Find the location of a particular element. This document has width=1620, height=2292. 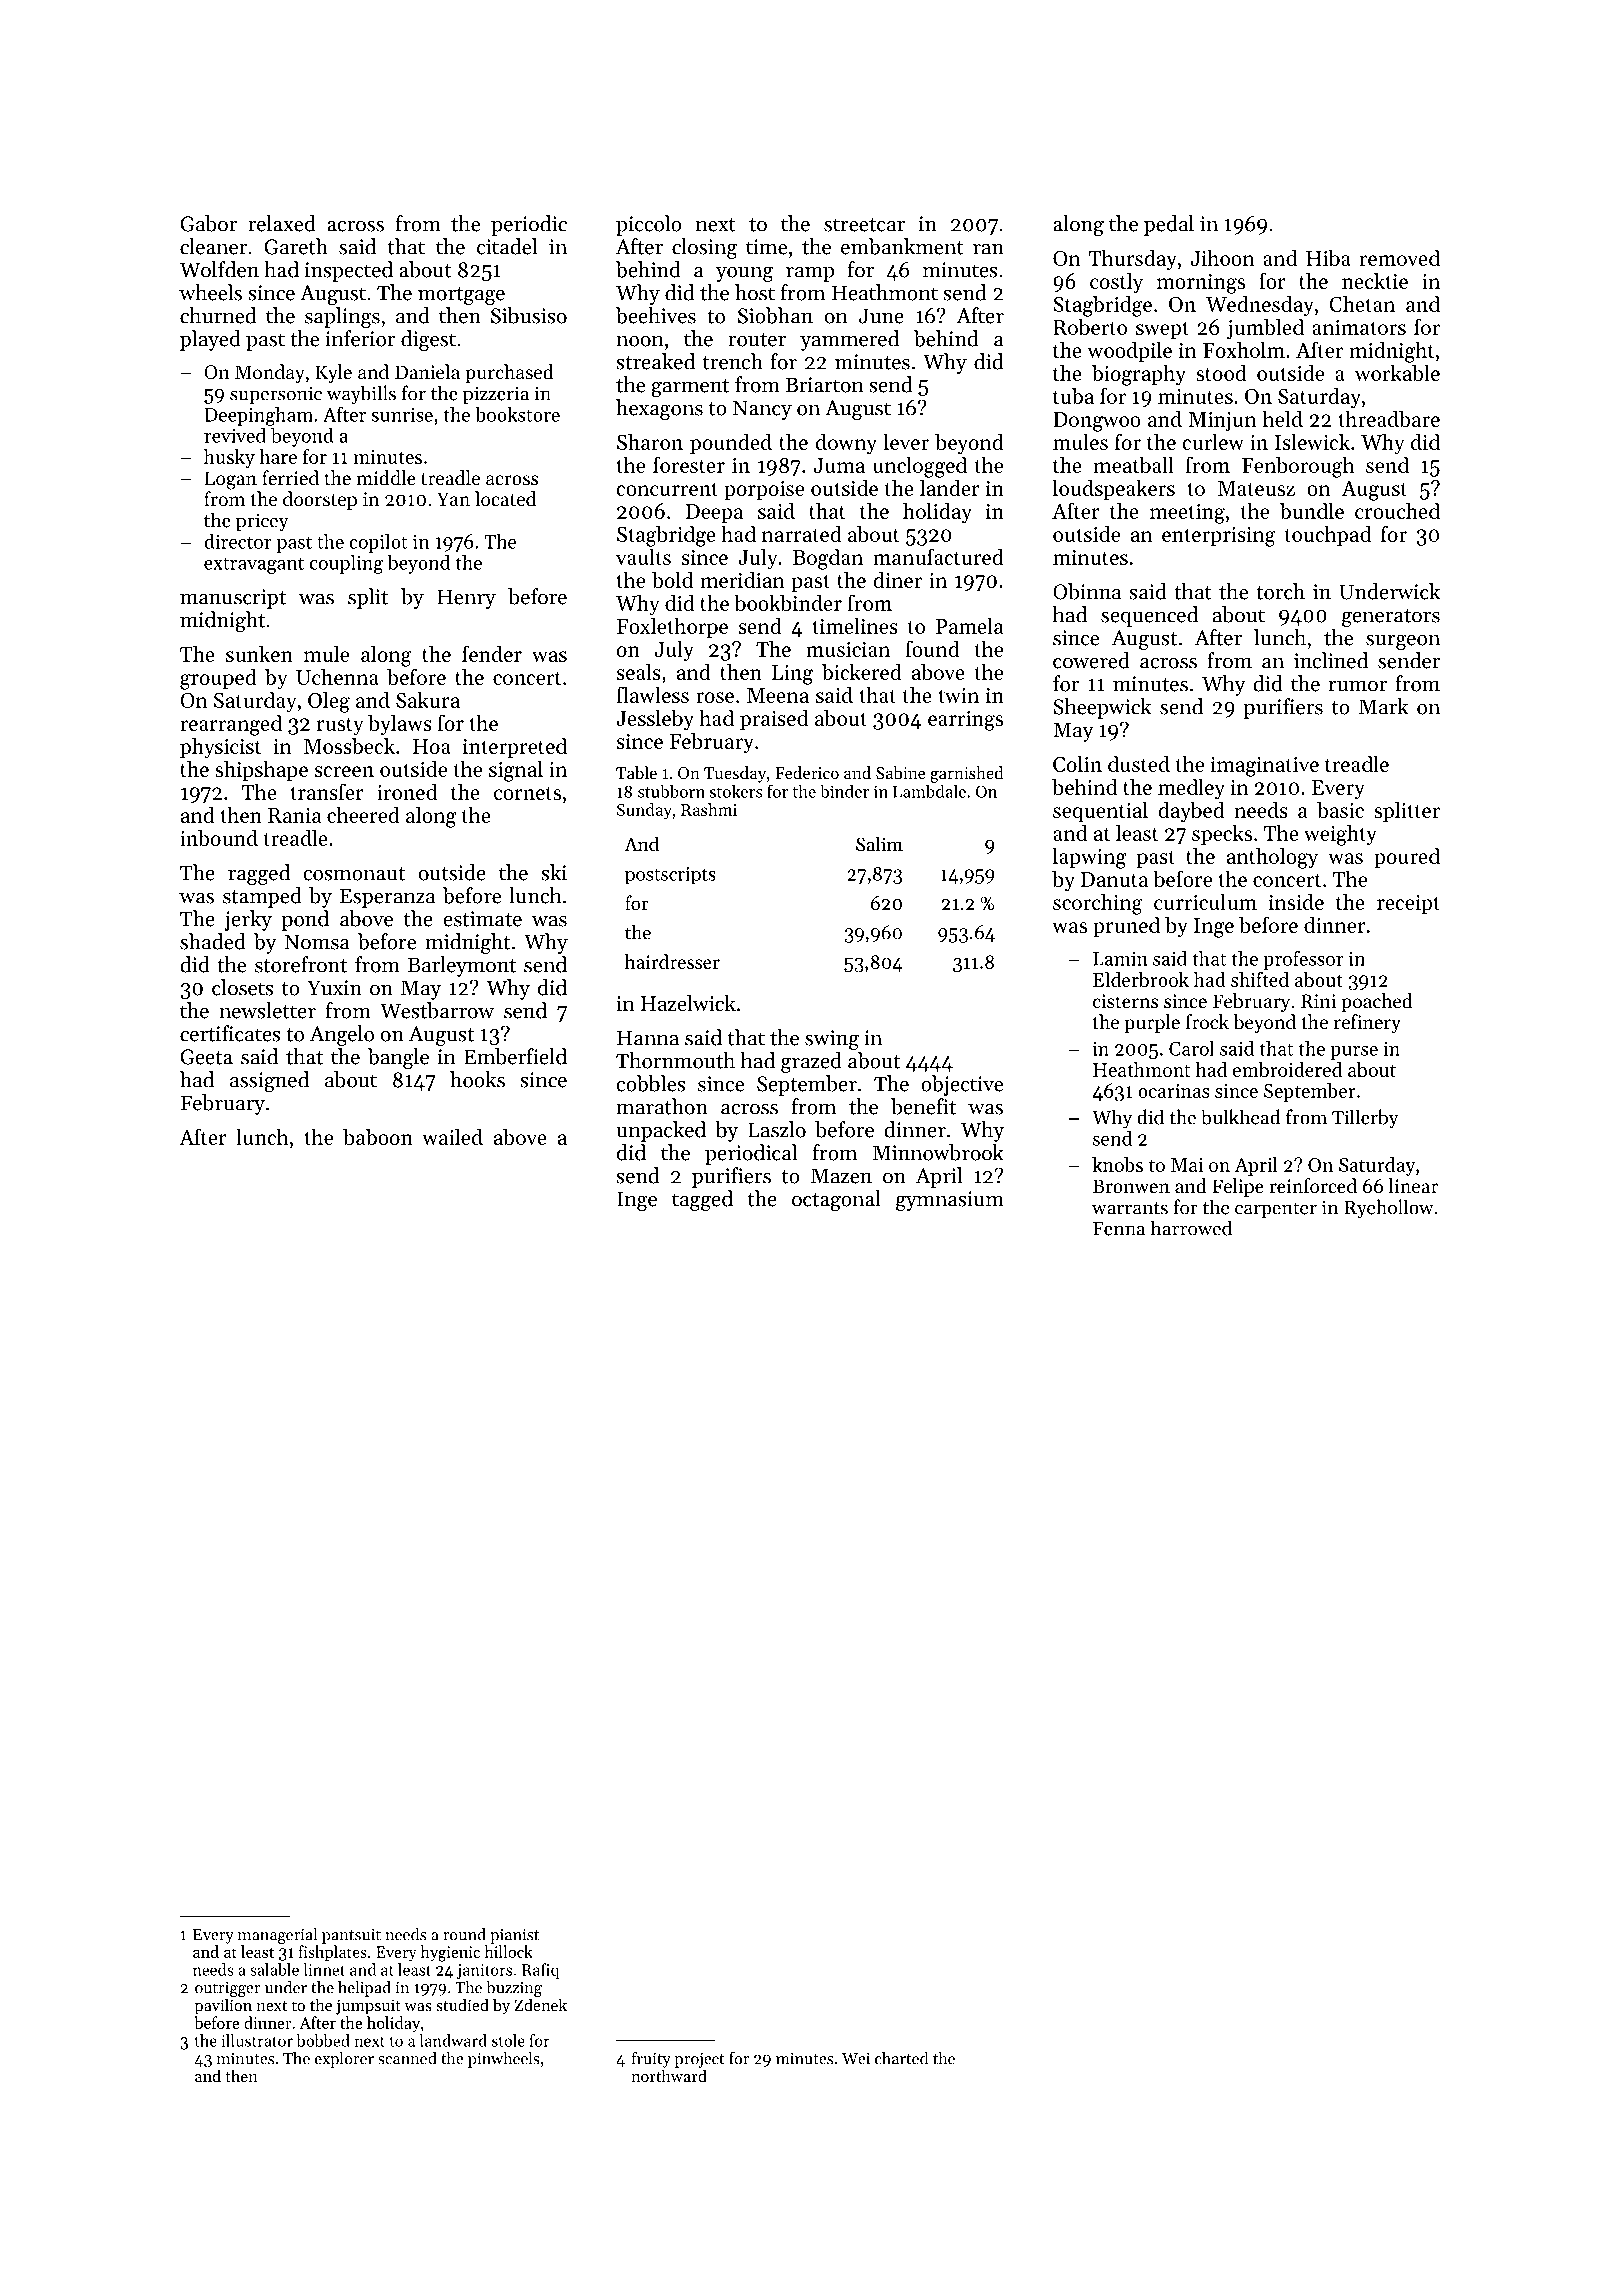

benefit is located at coordinates (923, 1106).
